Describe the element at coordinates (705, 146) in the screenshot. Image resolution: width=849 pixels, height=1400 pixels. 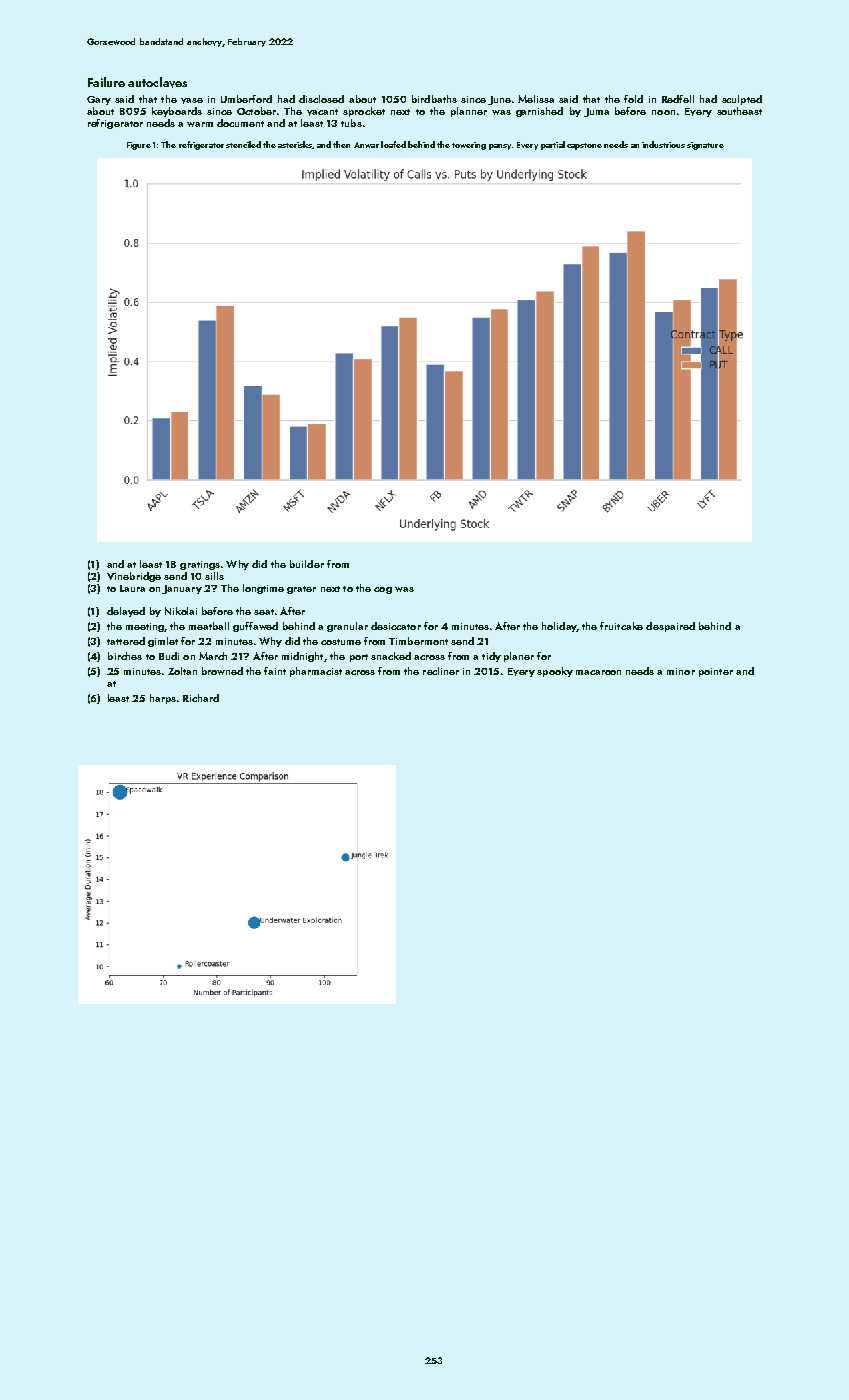
I see `signature` at that location.
